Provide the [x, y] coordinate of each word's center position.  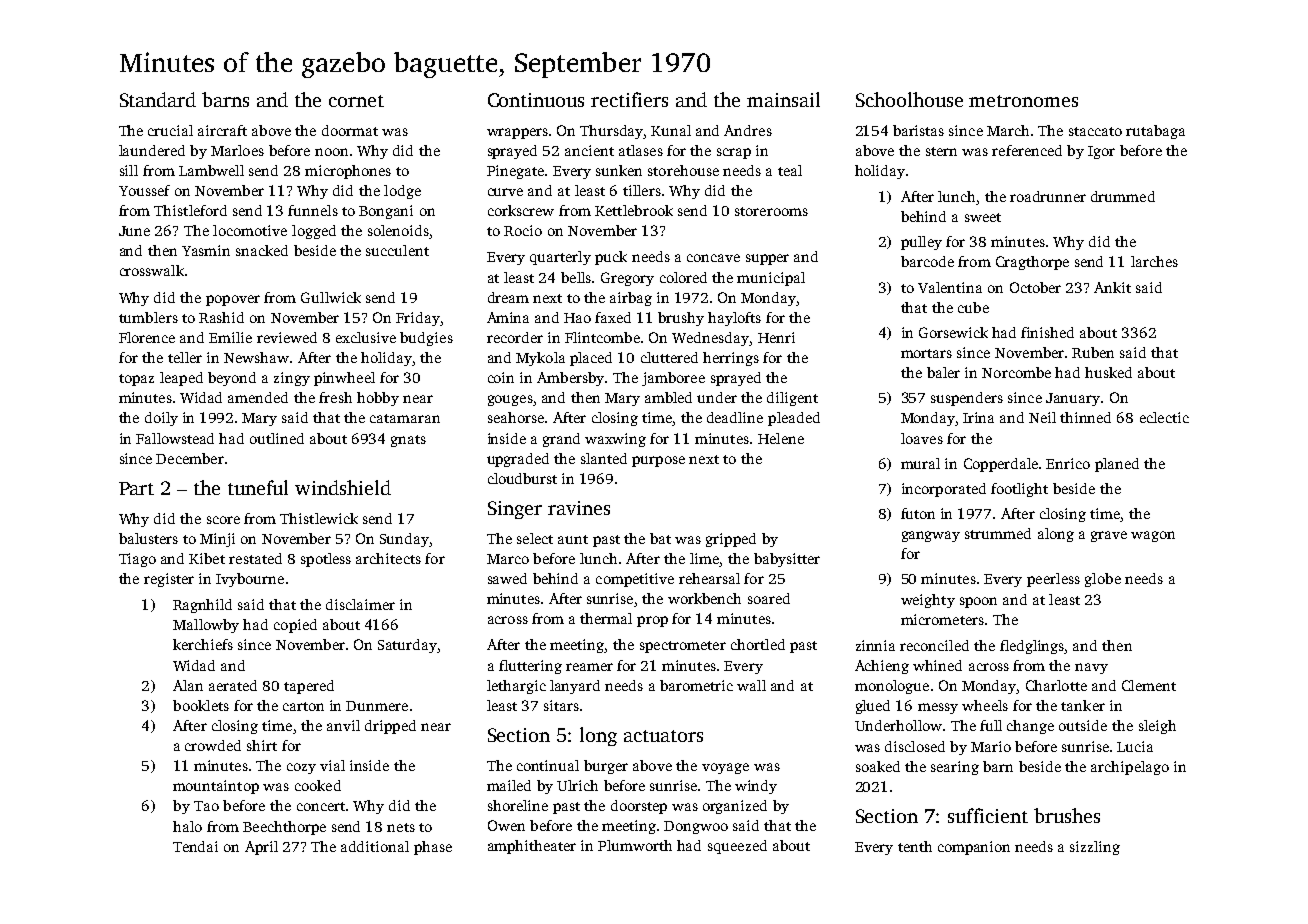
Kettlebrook [634, 210]
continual [548, 765]
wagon [1153, 536]
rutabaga [1155, 132]
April [261, 848]
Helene [781, 438]
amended [258, 397]
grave [1109, 536]
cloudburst [522, 478]
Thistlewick [319, 518]
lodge [402, 192]
